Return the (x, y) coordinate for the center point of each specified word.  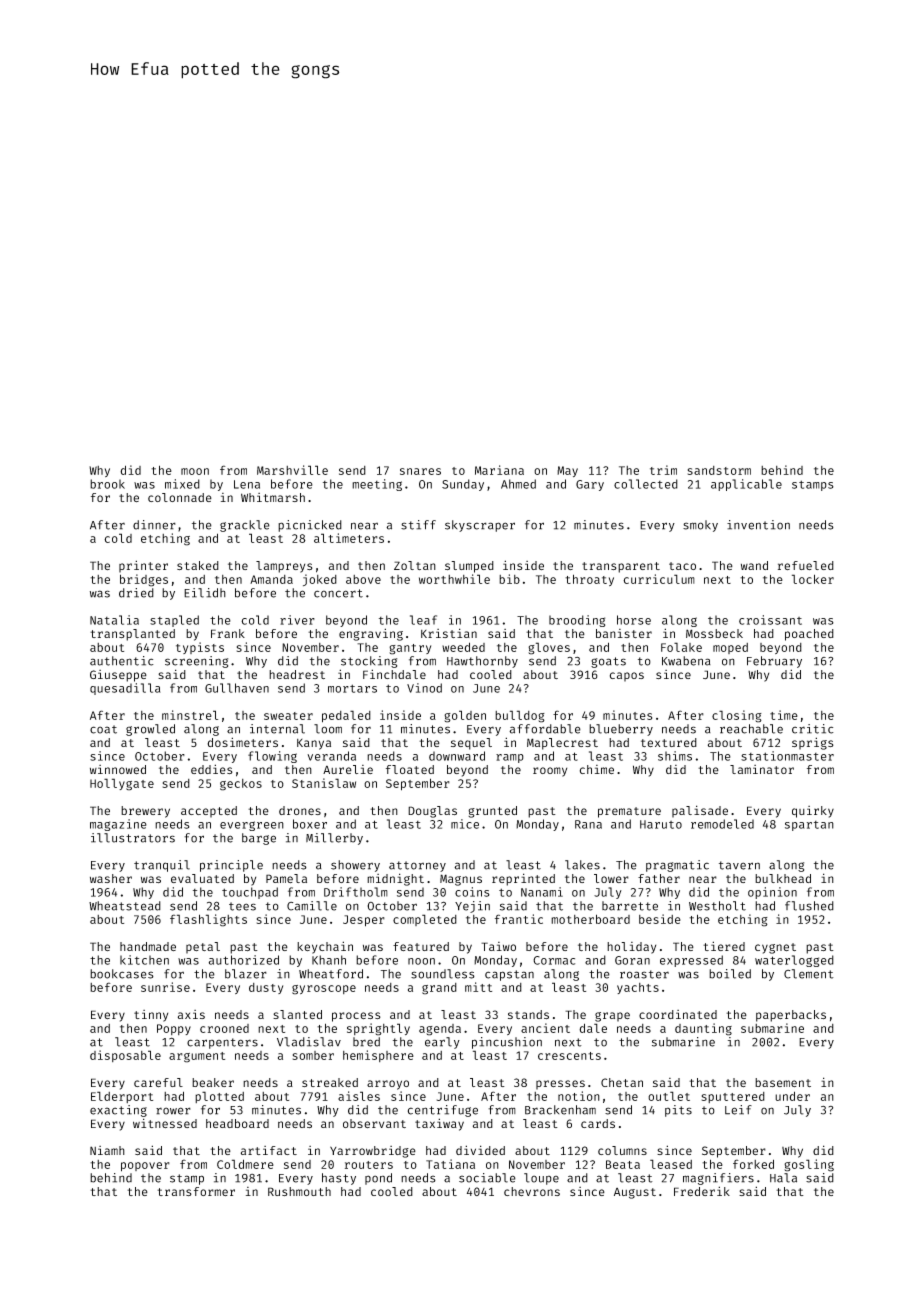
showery (355, 866)
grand (439, 989)
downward (457, 756)
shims (675, 756)
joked (320, 580)
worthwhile (454, 579)
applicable (746, 485)
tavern (739, 865)
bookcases (122, 974)
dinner (154, 525)
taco (682, 566)
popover (145, 1167)
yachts (638, 988)
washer (111, 878)
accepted (209, 812)
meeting (377, 485)
